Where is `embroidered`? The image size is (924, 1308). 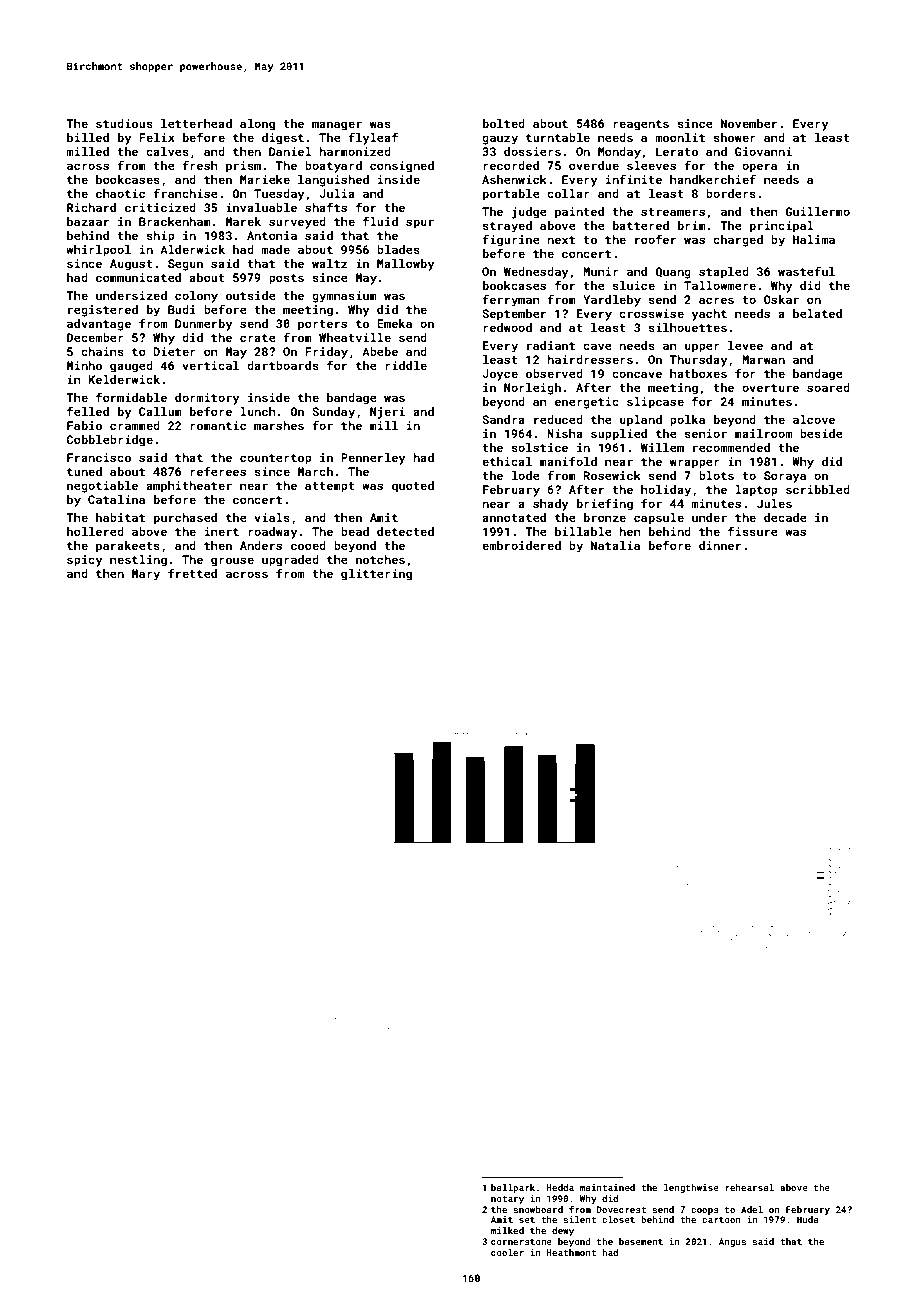
embroidered is located at coordinates (521, 545).
